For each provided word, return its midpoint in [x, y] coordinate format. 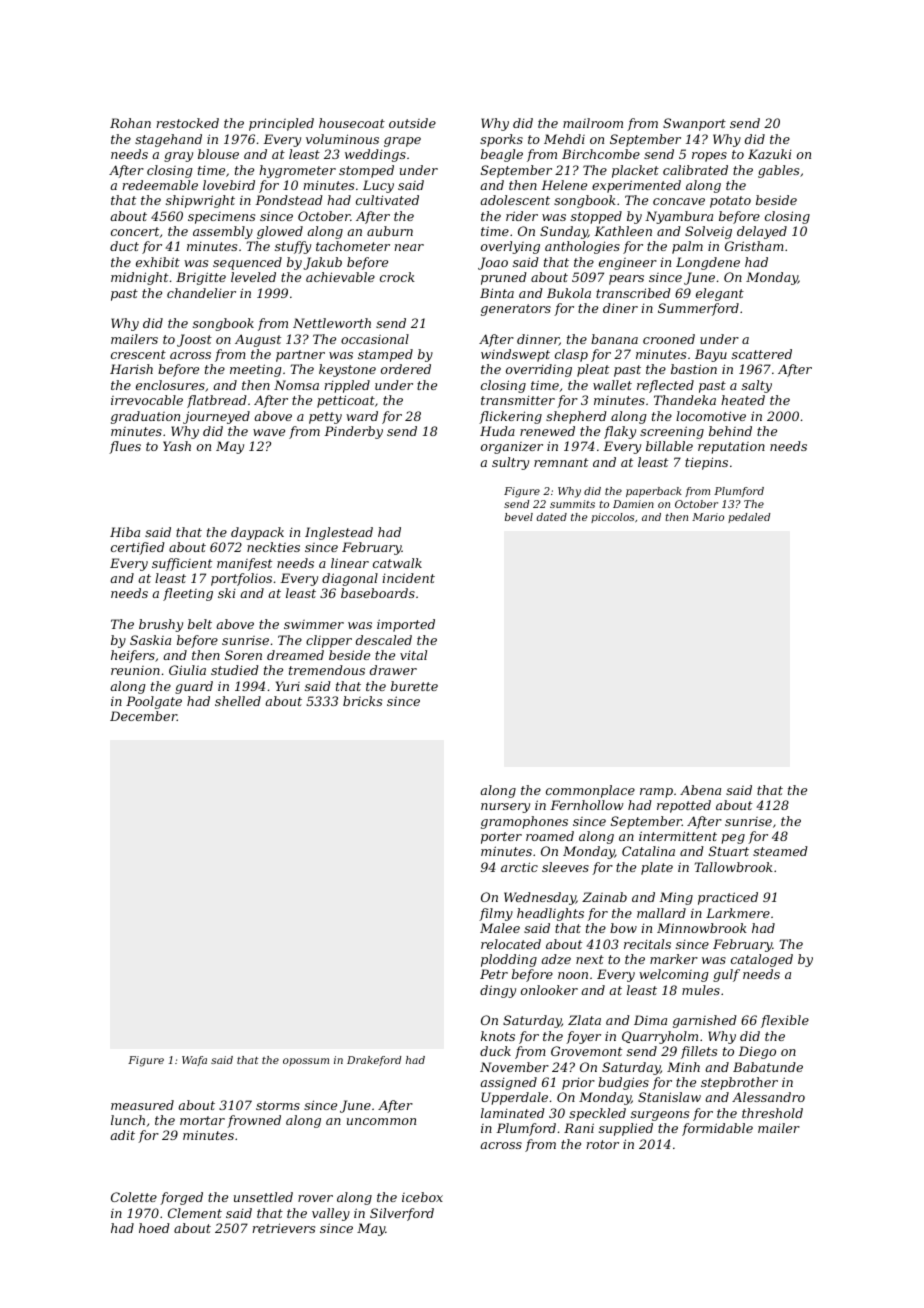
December [143, 716]
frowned [254, 1121]
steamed [780, 851]
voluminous [342, 139]
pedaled [749, 518]
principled [281, 124]
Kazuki [770, 154]
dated [552, 517]
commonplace [590, 791]
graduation [145, 417]
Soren [243, 655]
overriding [539, 370]
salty [757, 386]
